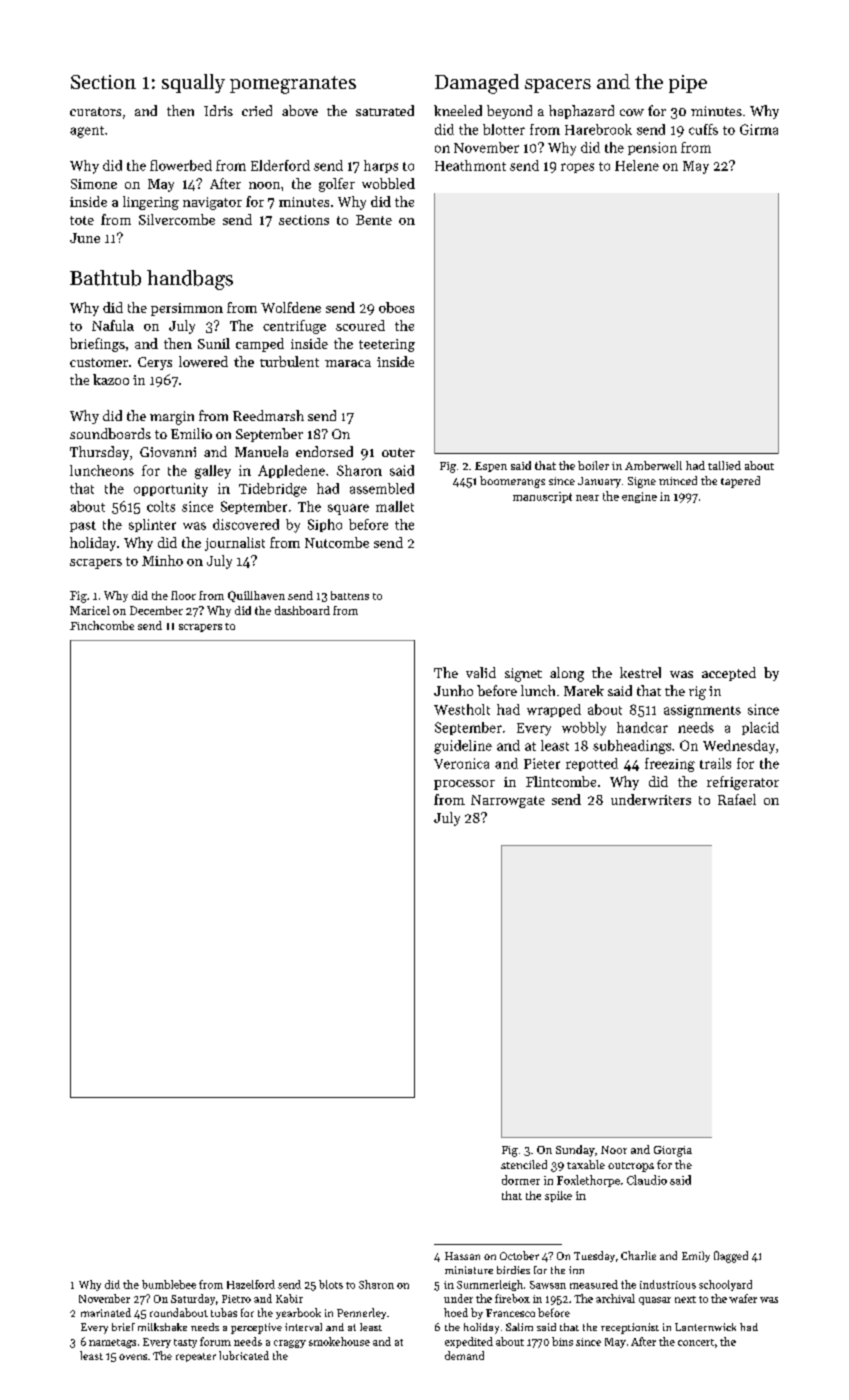 Image resolution: width=849 pixels, height=1400 pixels. Describe the element at coordinates (508, 801) in the document. I see `Narrowgate` at that location.
